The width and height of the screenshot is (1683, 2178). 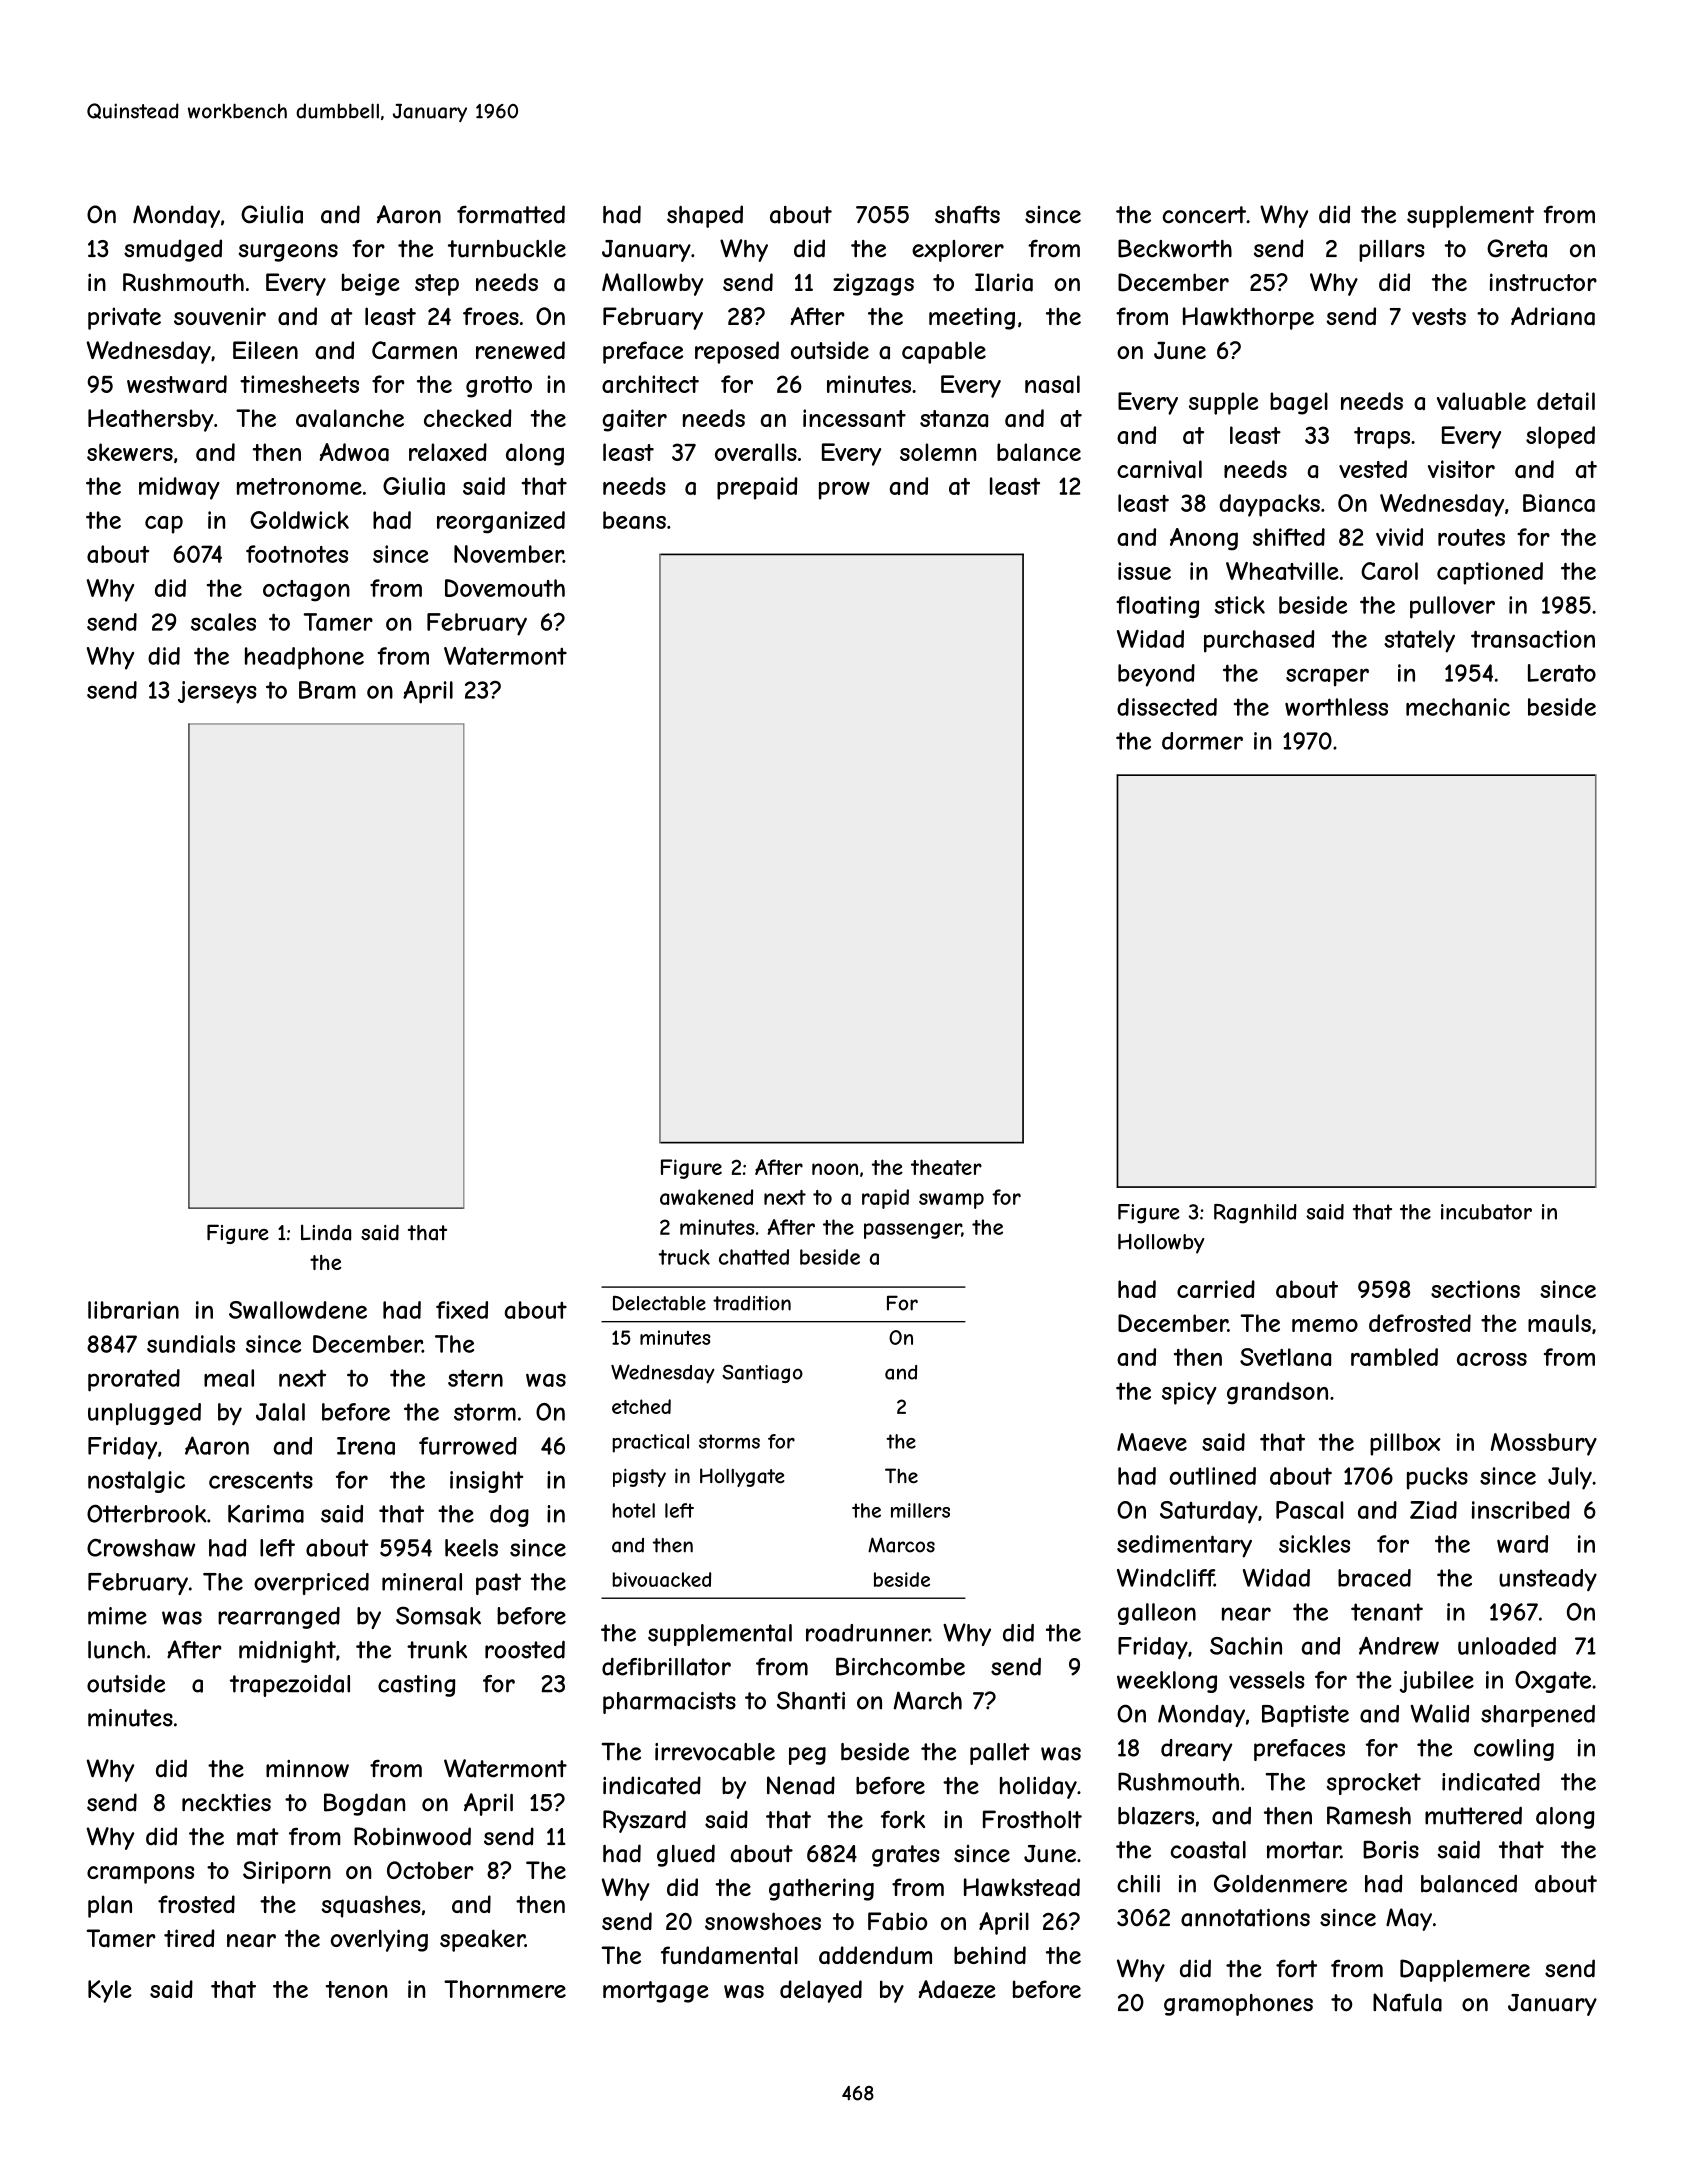 What do you see at coordinates (189, 1938) in the screenshot?
I see `tired` at bounding box center [189, 1938].
